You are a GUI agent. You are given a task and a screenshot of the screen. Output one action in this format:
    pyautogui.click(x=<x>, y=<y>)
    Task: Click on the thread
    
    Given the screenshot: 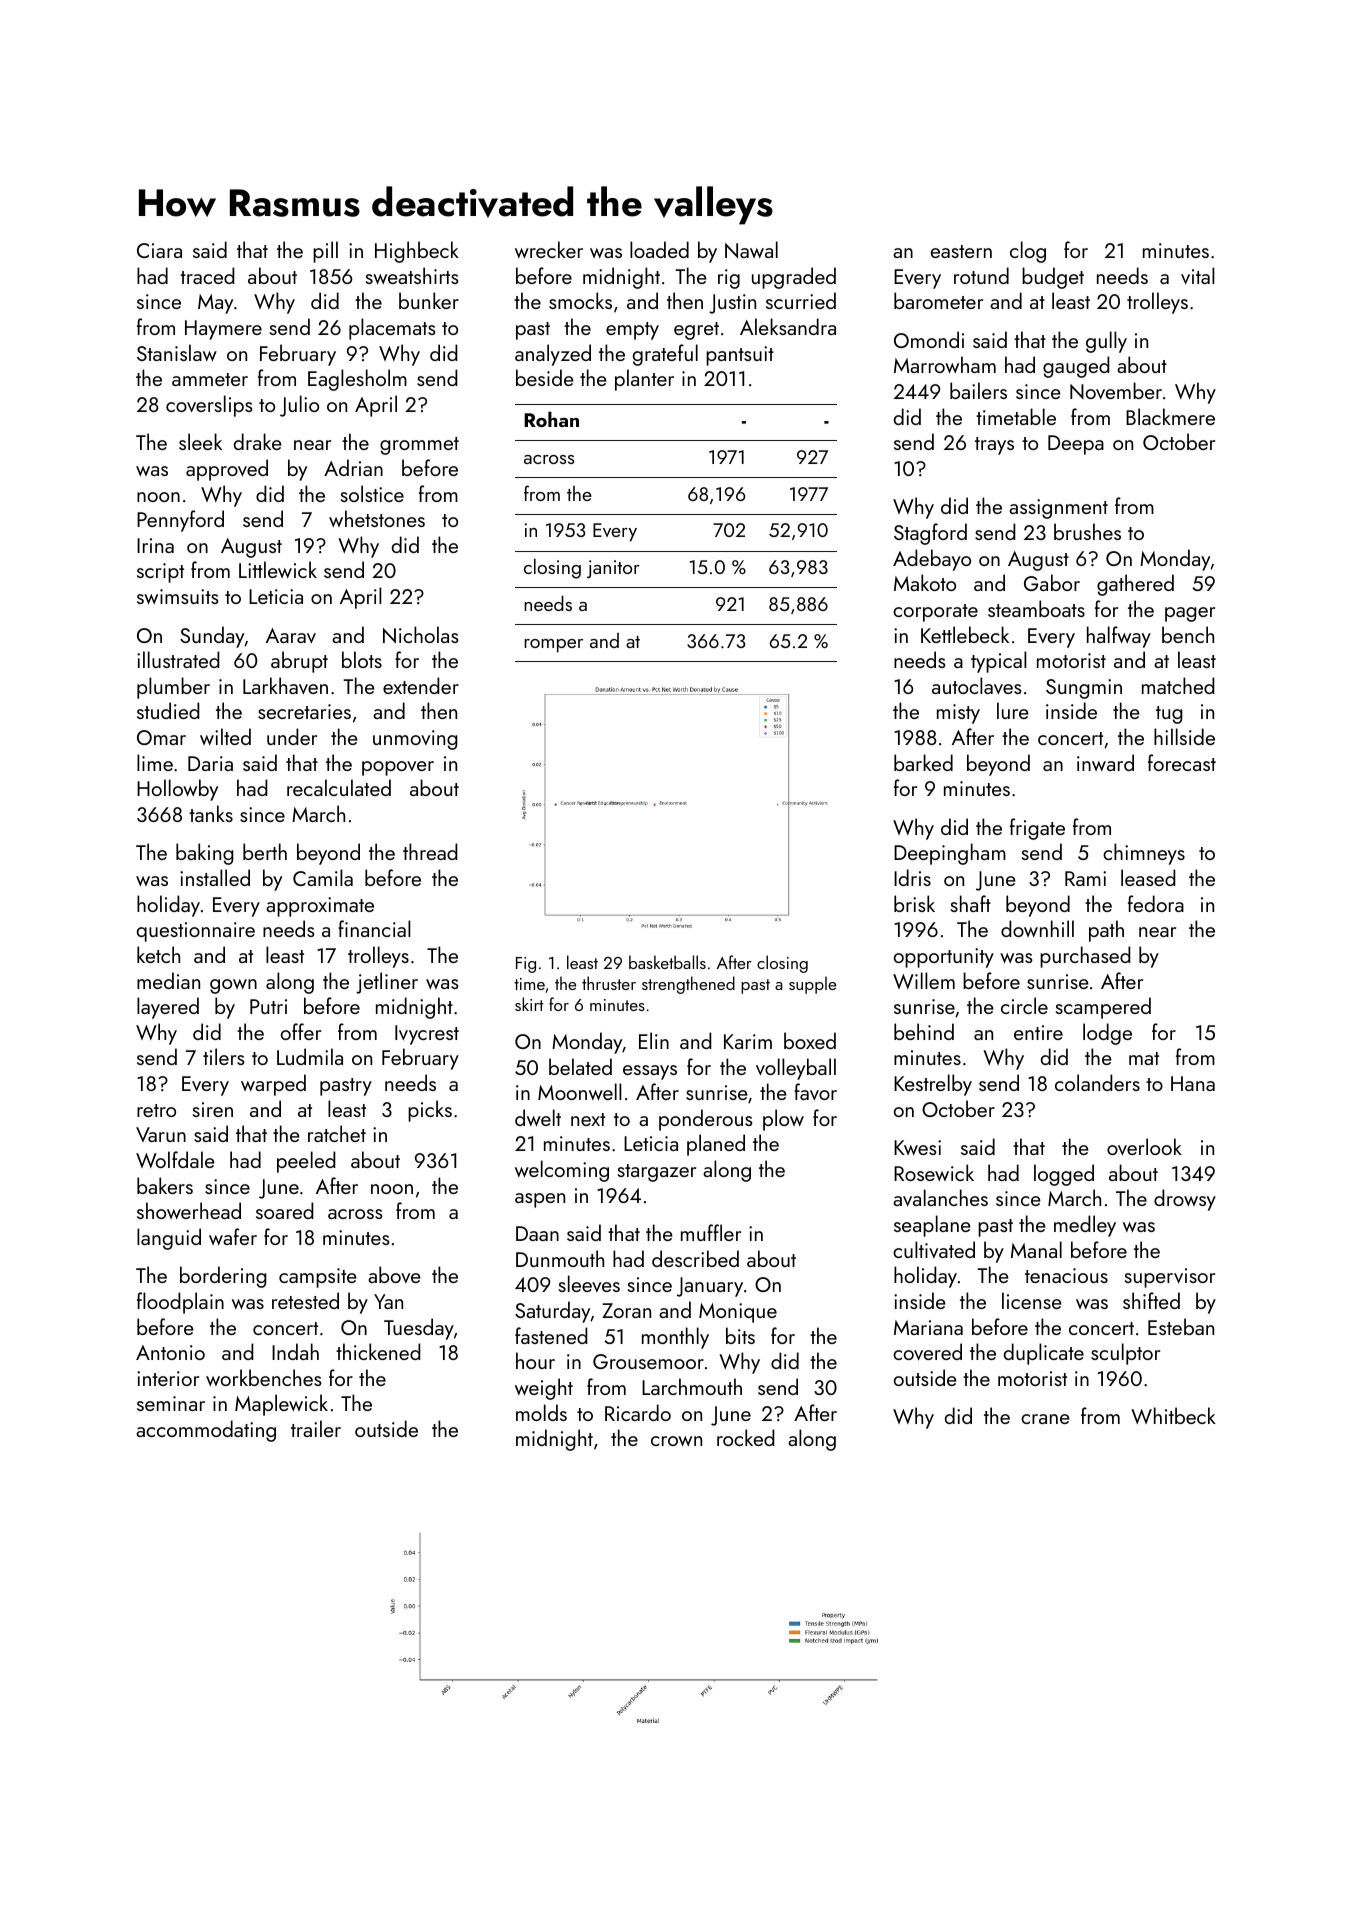 What is the action you would take?
    pyautogui.click(x=430, y=851)
